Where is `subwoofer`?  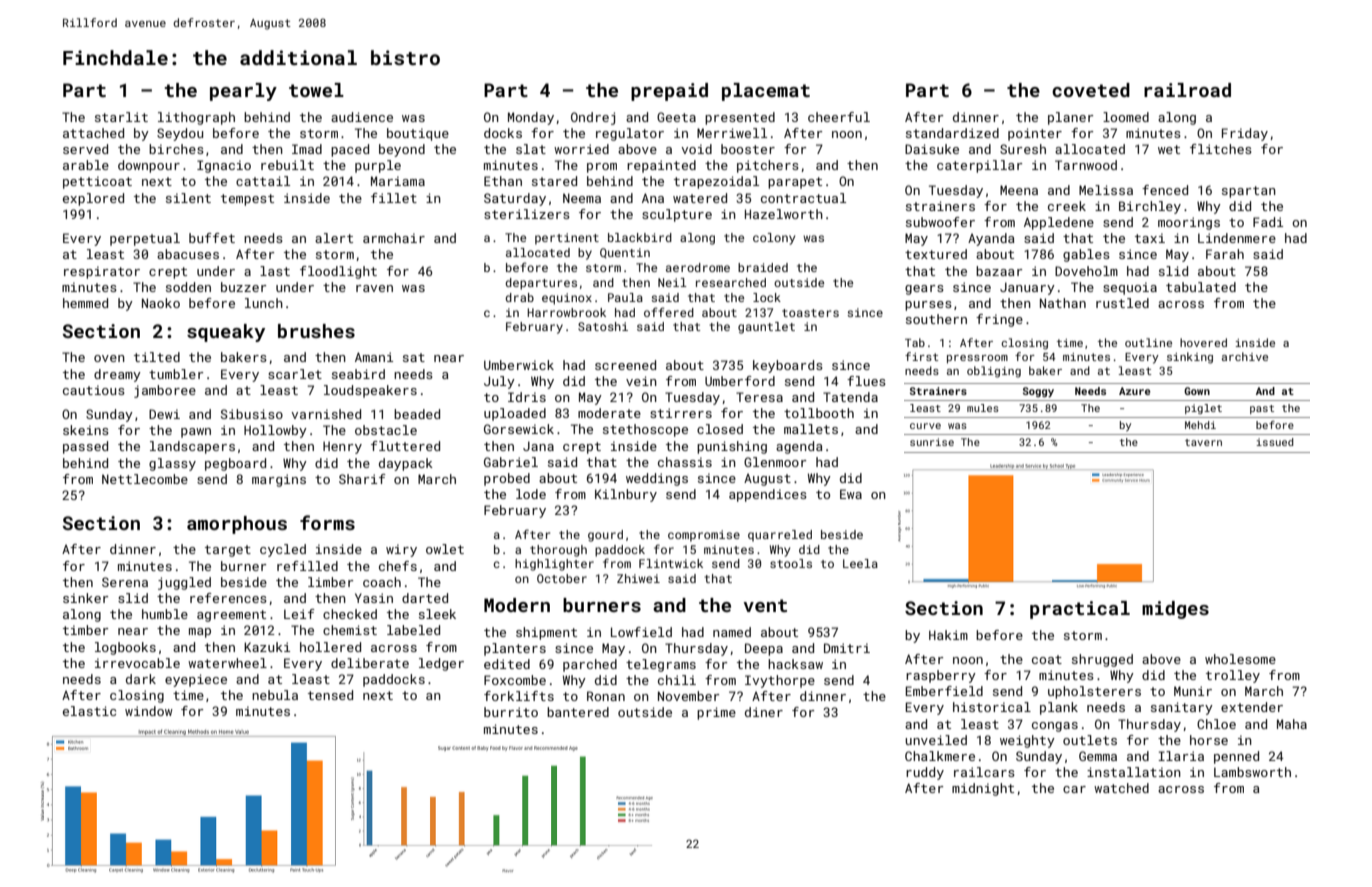
subwoofer is located at coordinates (940, 222).
